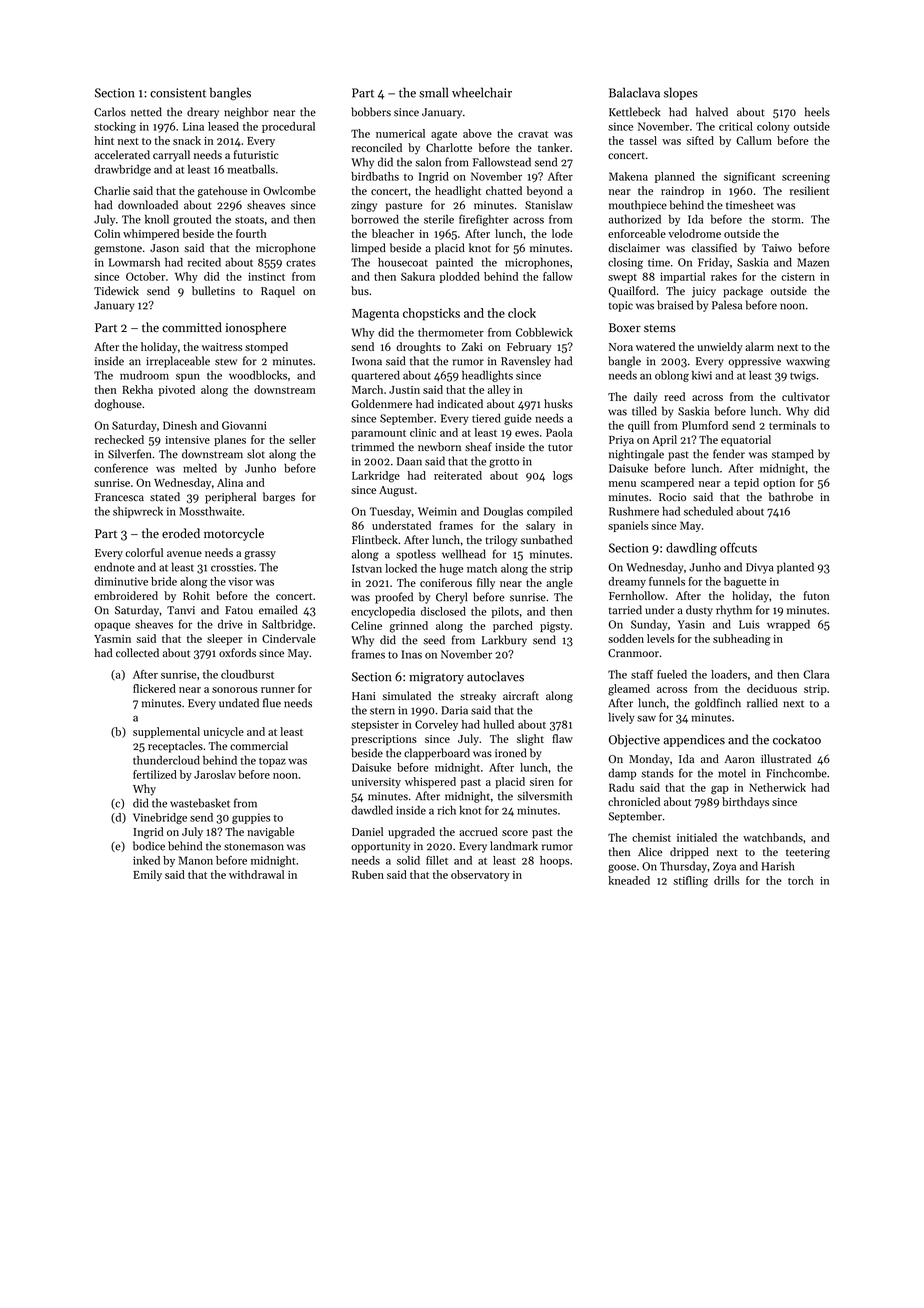  What do you see at coordinates (533, 134) in the image?
I see `cravat` at bounding box center [533, 134].
